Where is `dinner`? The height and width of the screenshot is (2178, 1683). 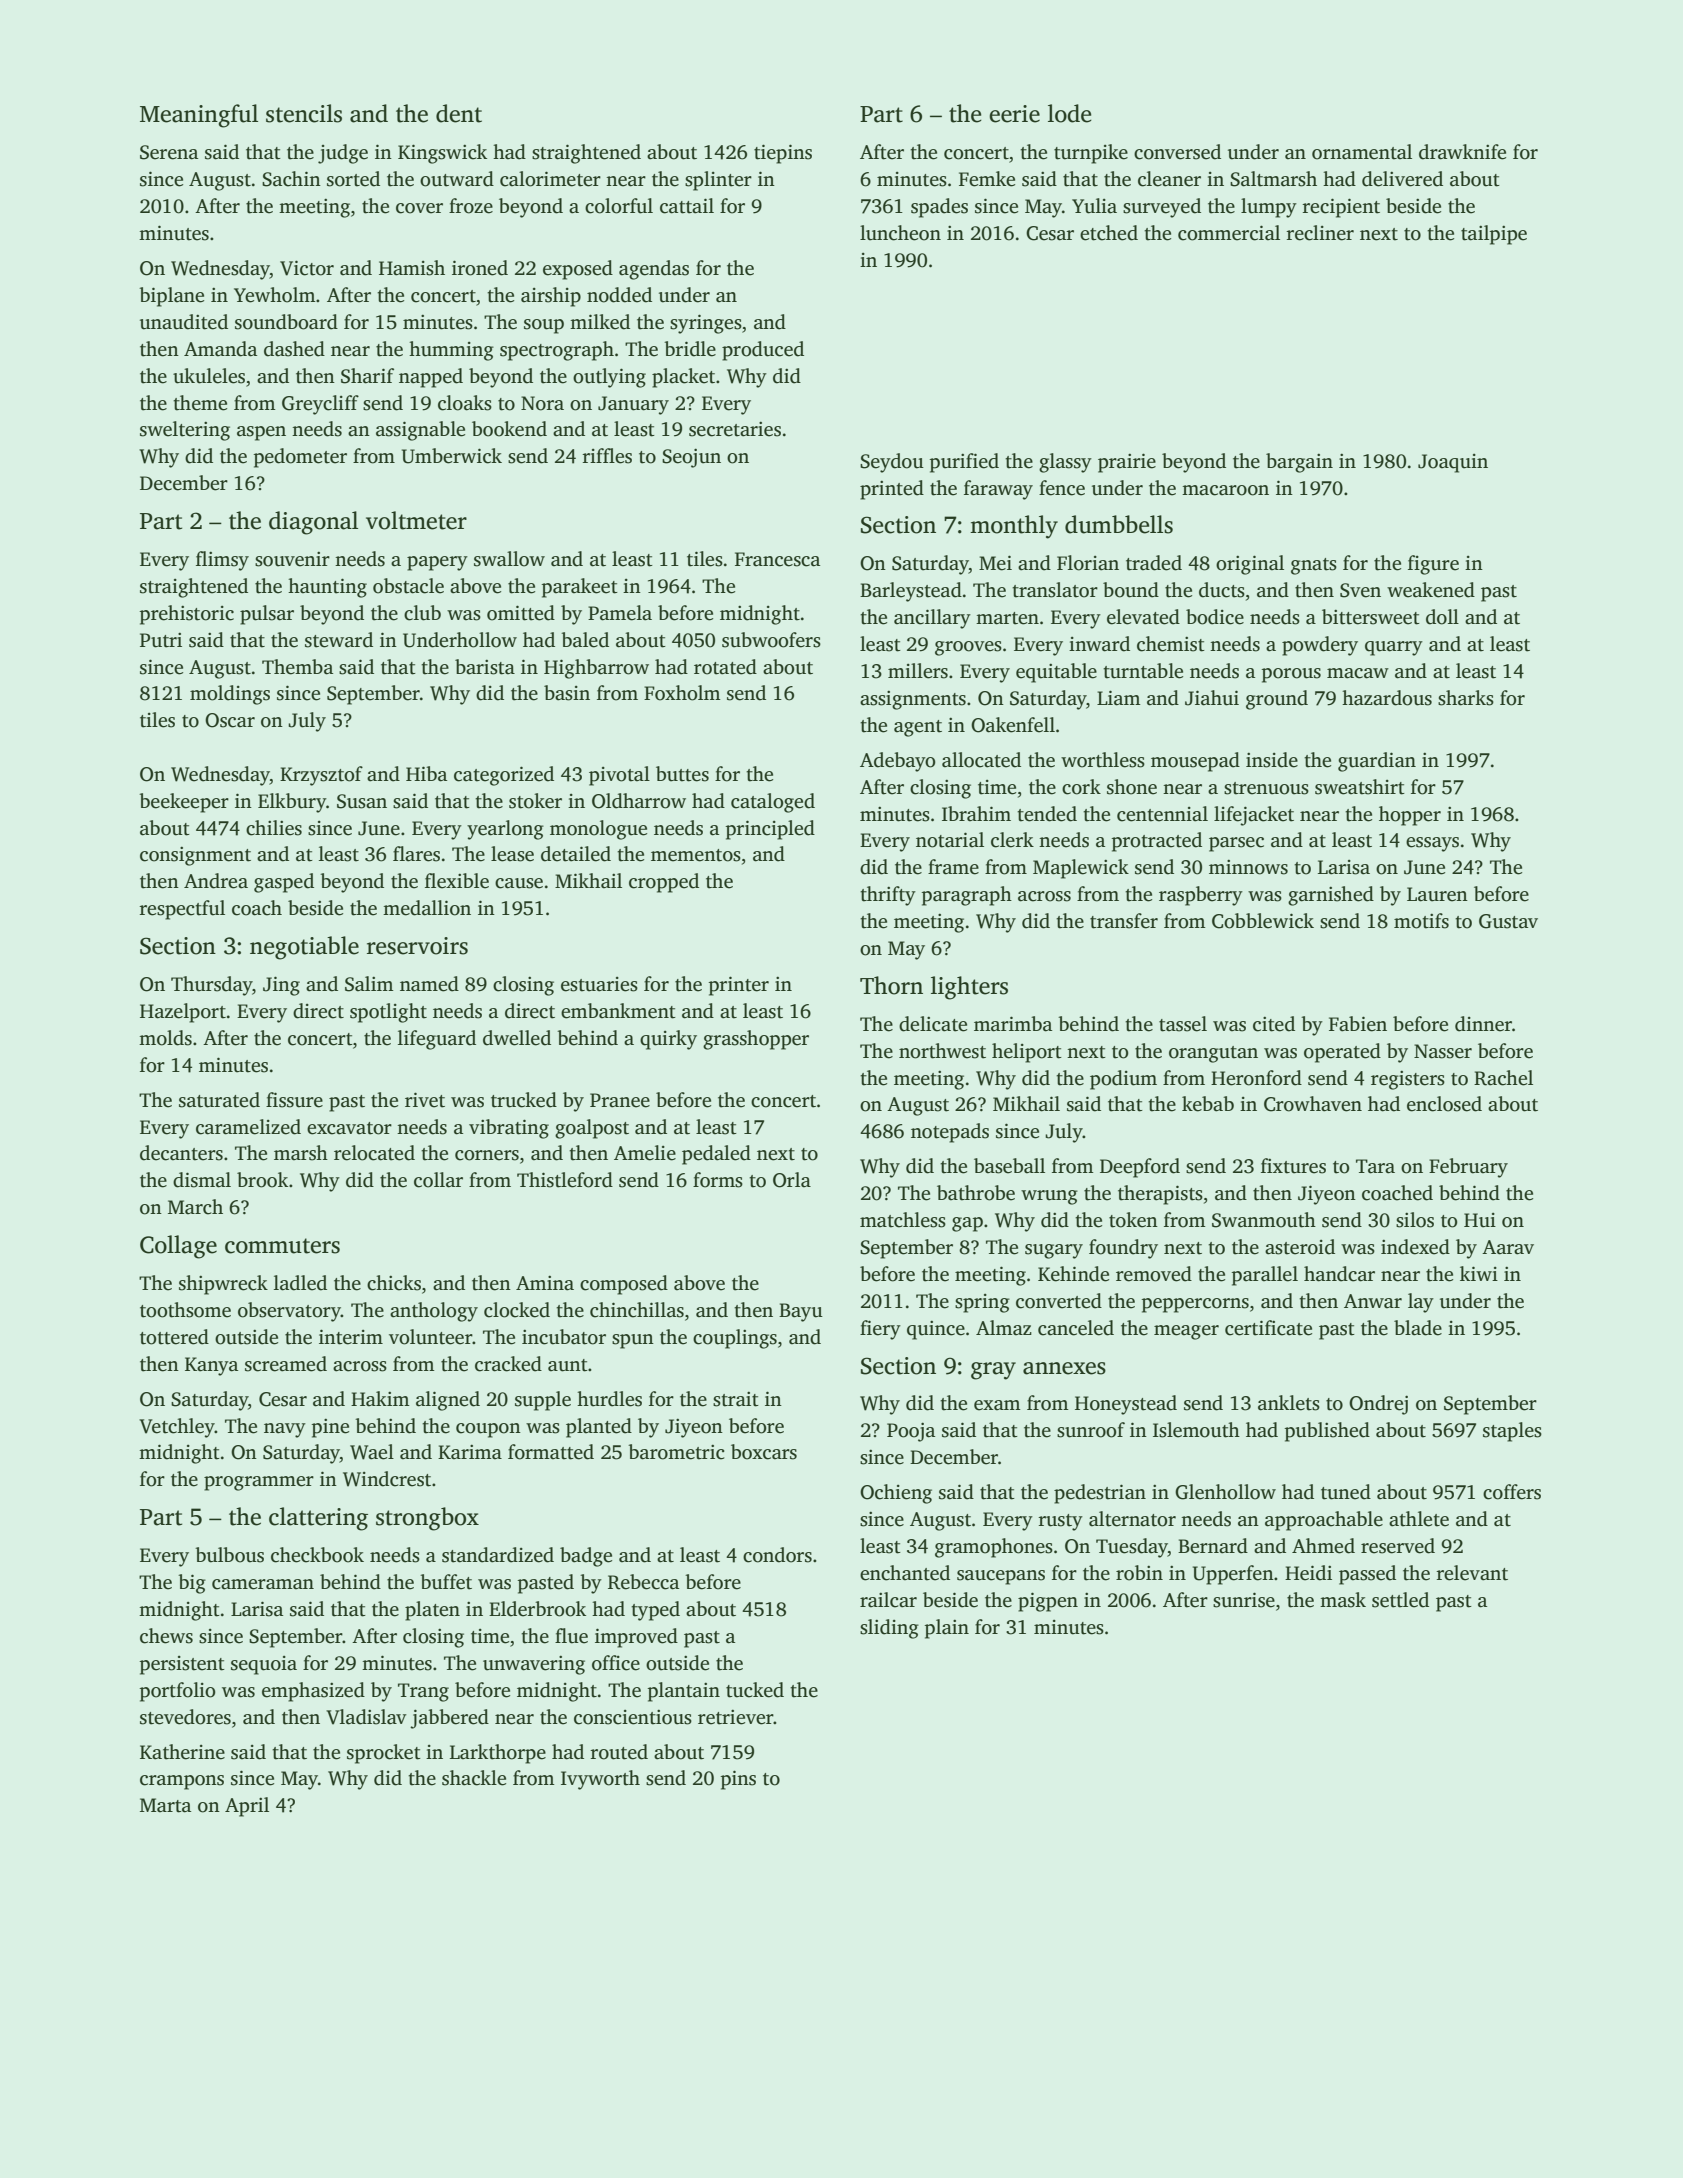 dinner is located at coordinates (1483, 1024).
